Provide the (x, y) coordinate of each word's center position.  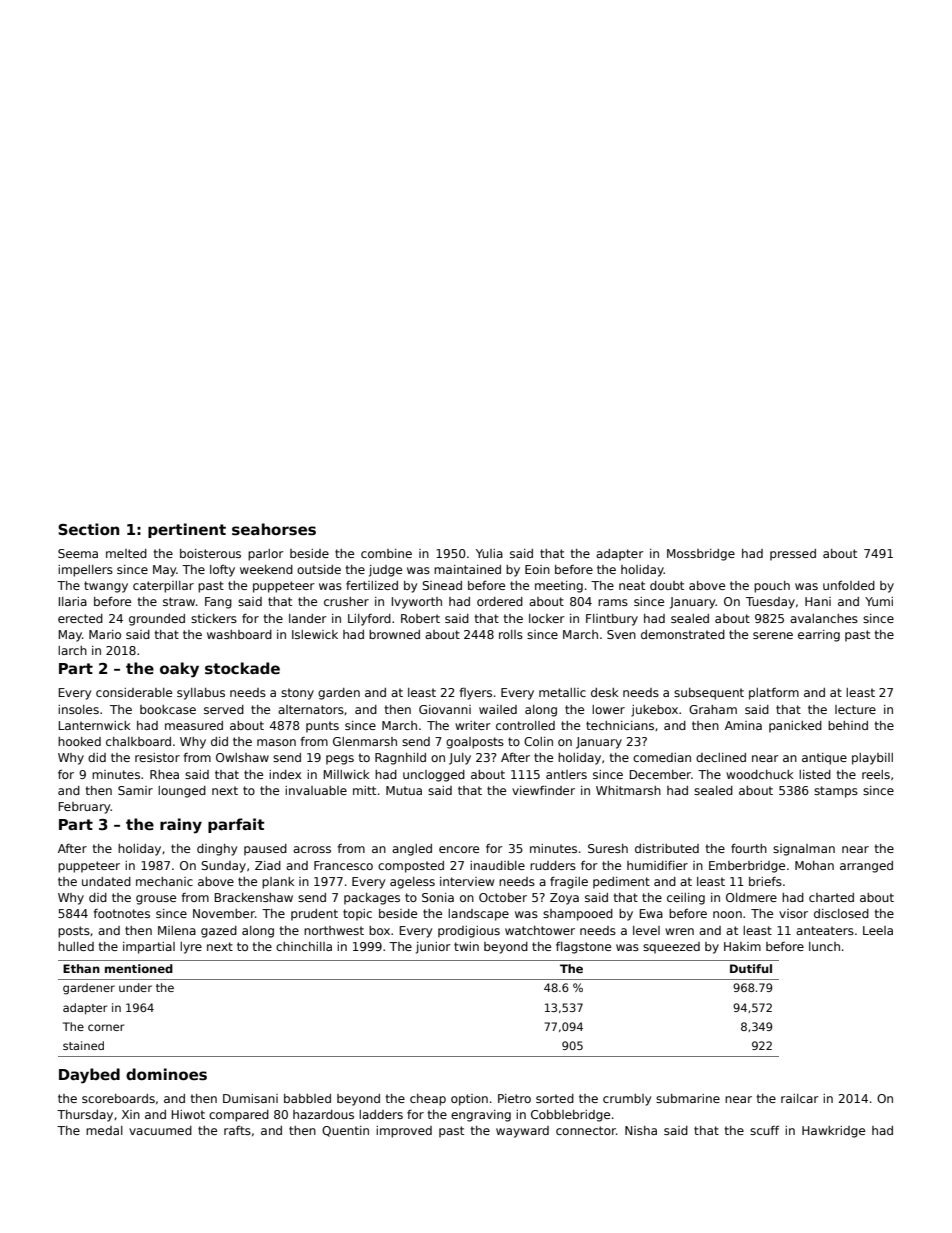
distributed (667, 848)
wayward (522, 1132)
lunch (824, 946)
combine (386, 553)
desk (605, 692)
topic (357, 915)
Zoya (564, 899)
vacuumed (160, 1130)
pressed (793, 555)
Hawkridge (833, 1132)
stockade (242, 668)
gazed (219, 932)
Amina (743, 725)
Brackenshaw (254, 897)
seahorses (274, 529)
